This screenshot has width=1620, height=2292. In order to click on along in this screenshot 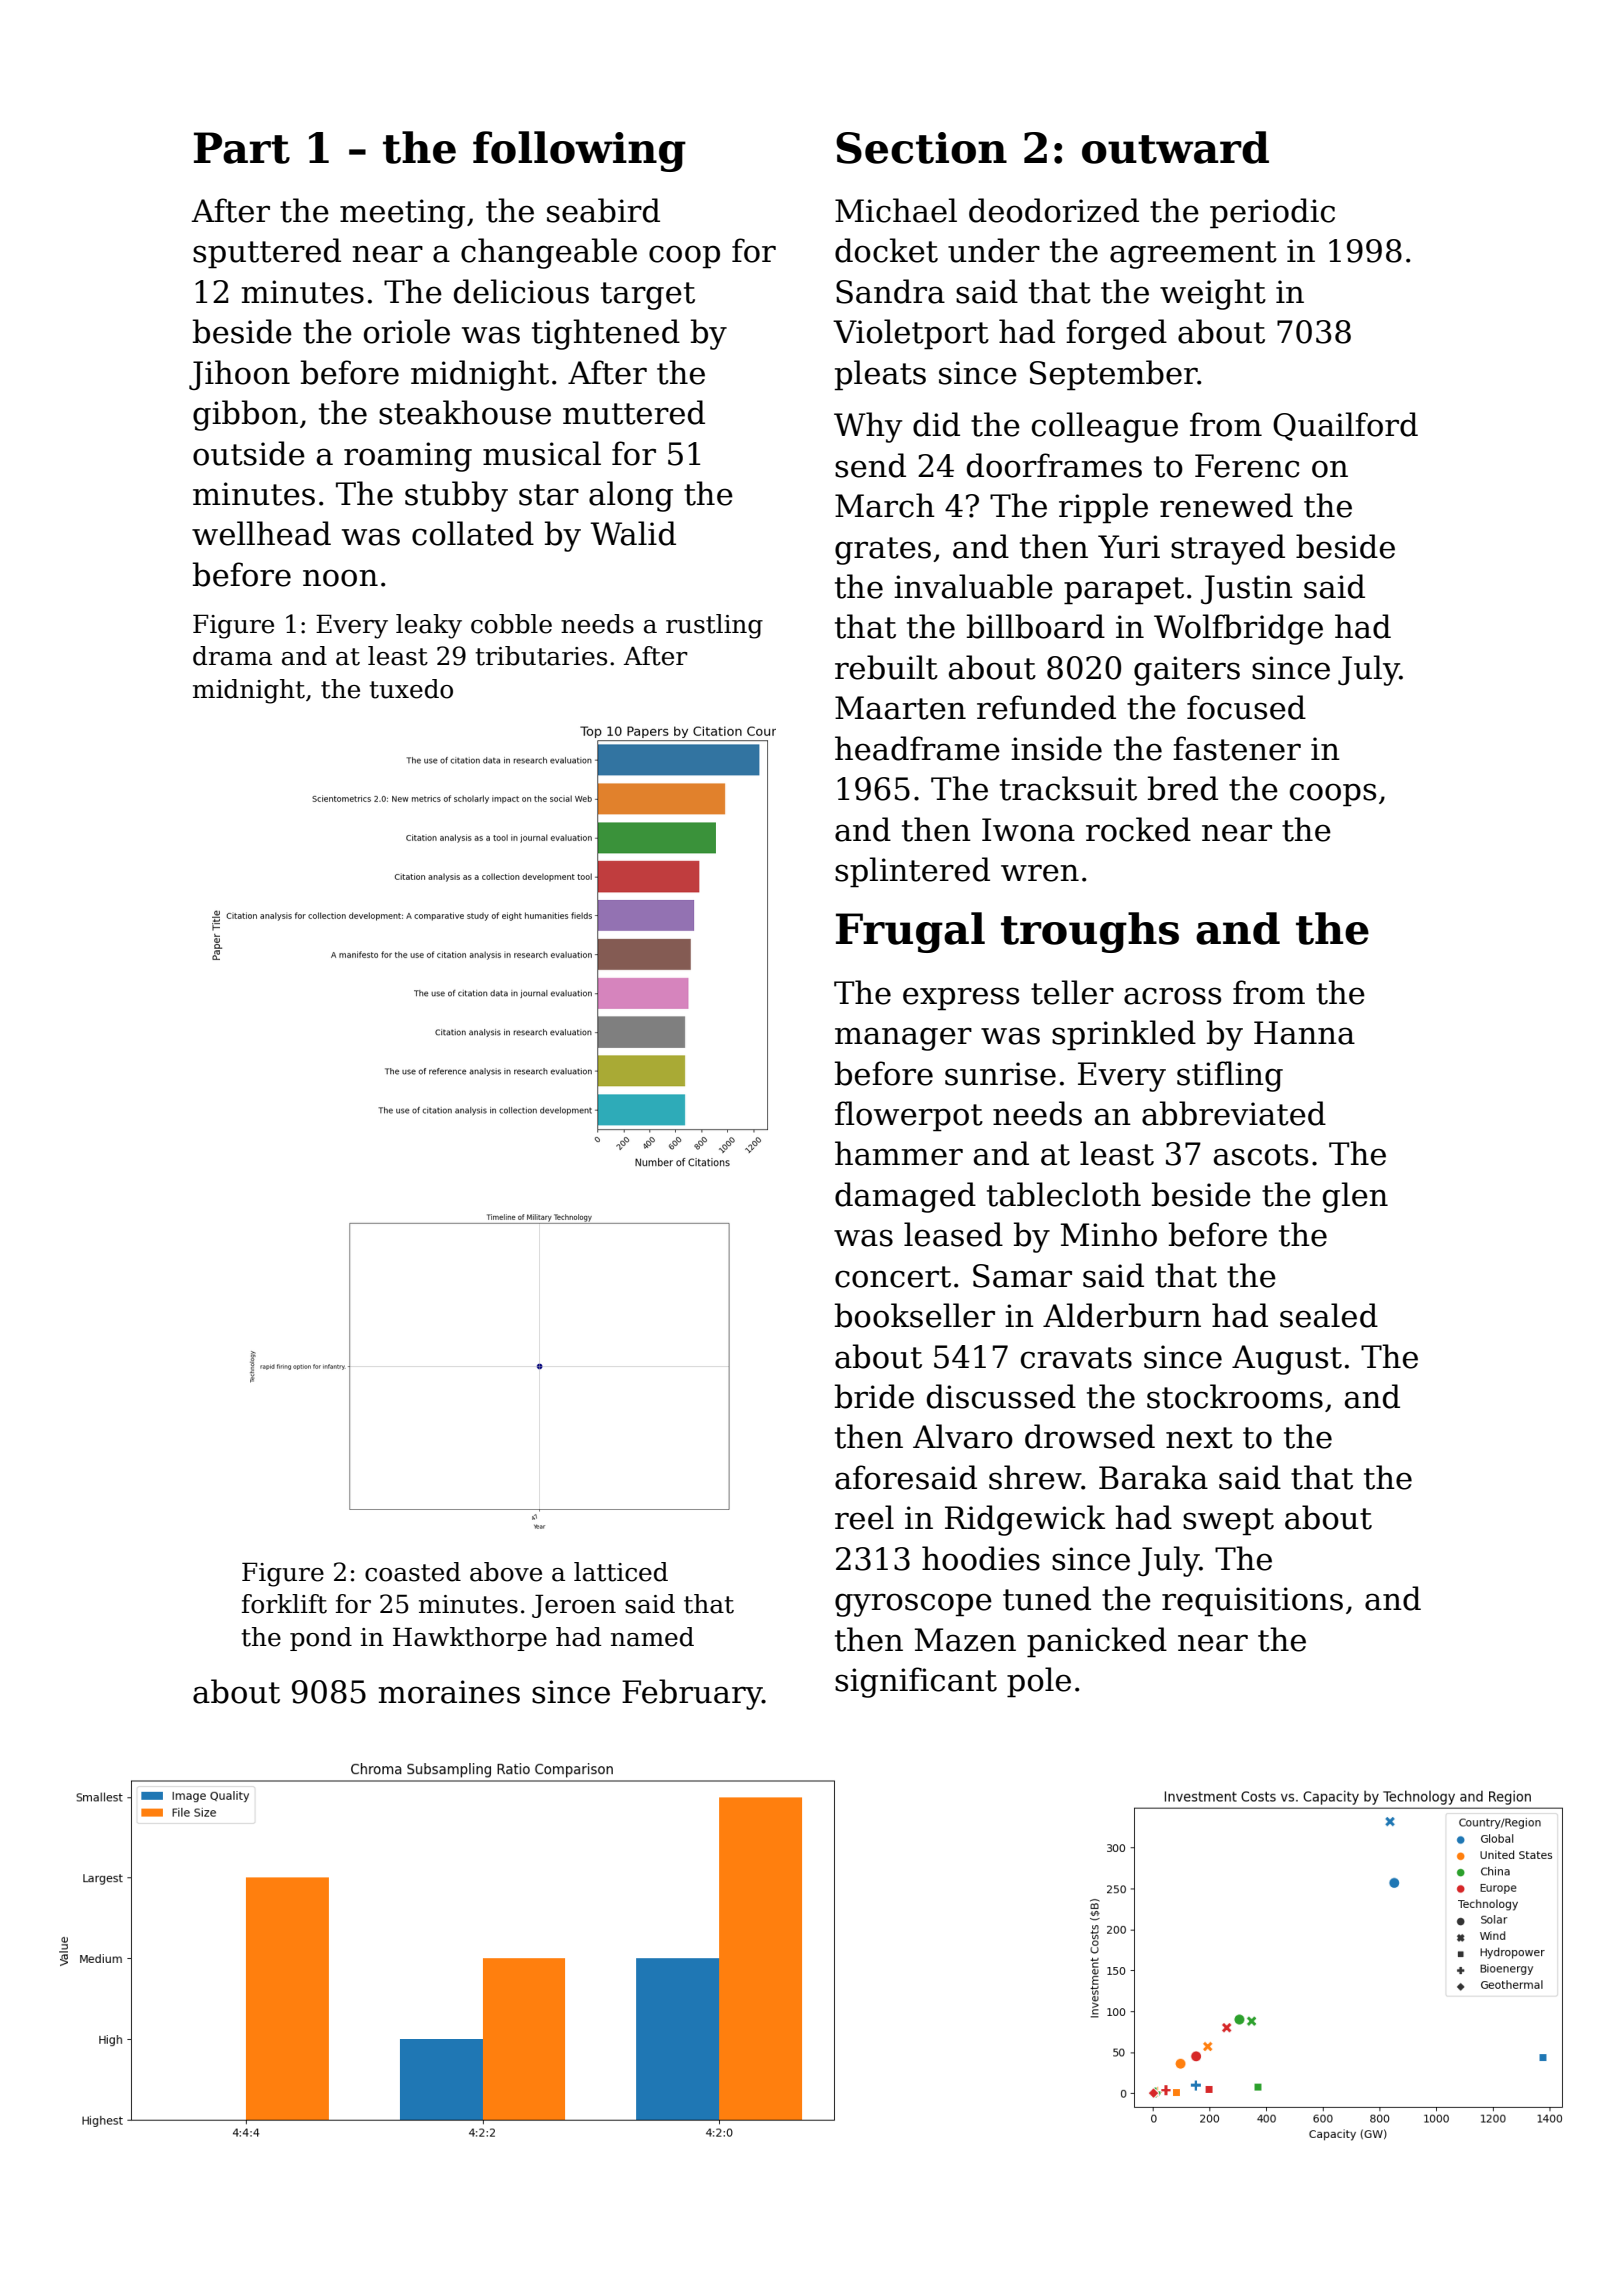, I will do `click(631, 496)`.
